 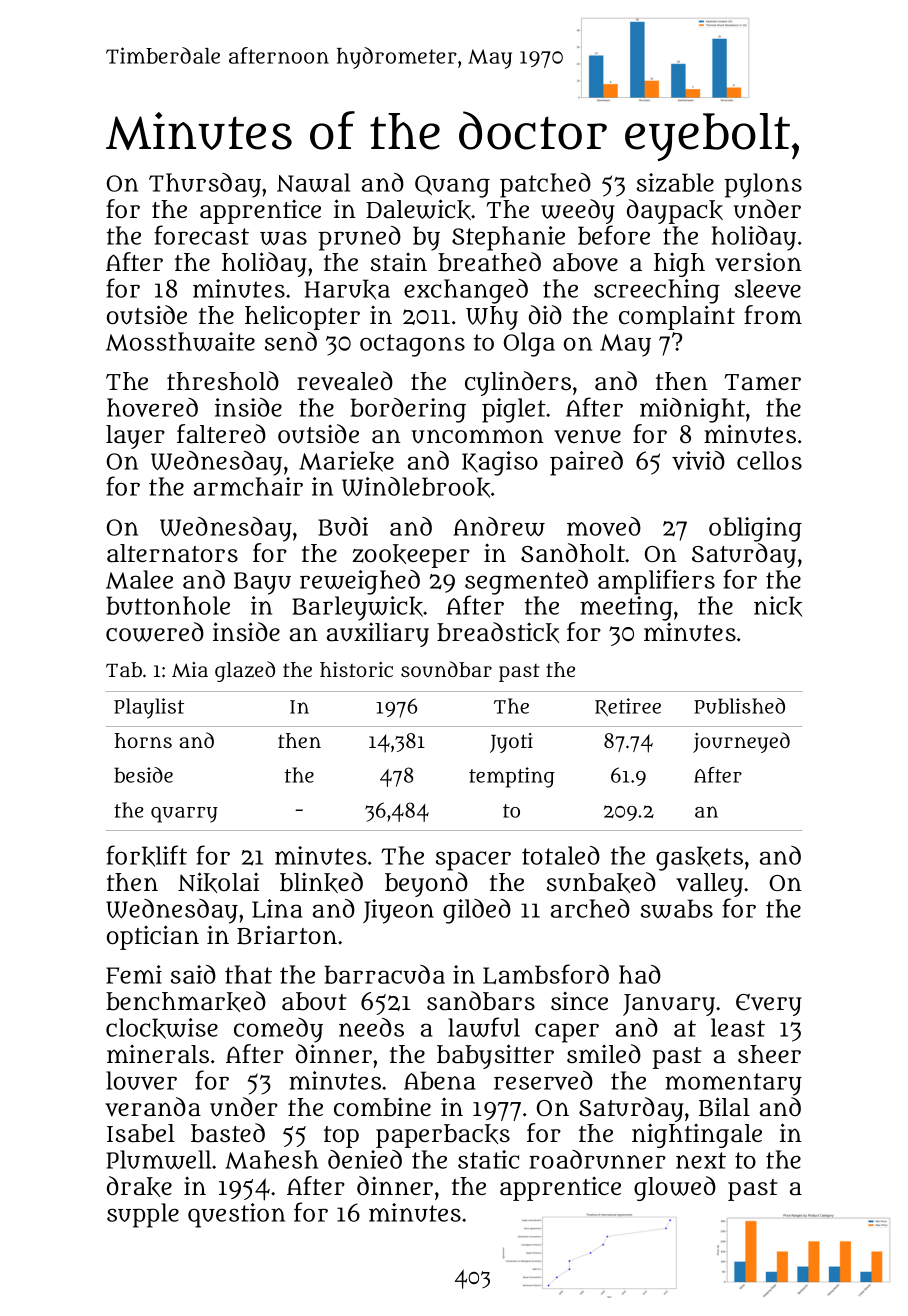 I want to click on minerals, so click(x=158, y=1054).
